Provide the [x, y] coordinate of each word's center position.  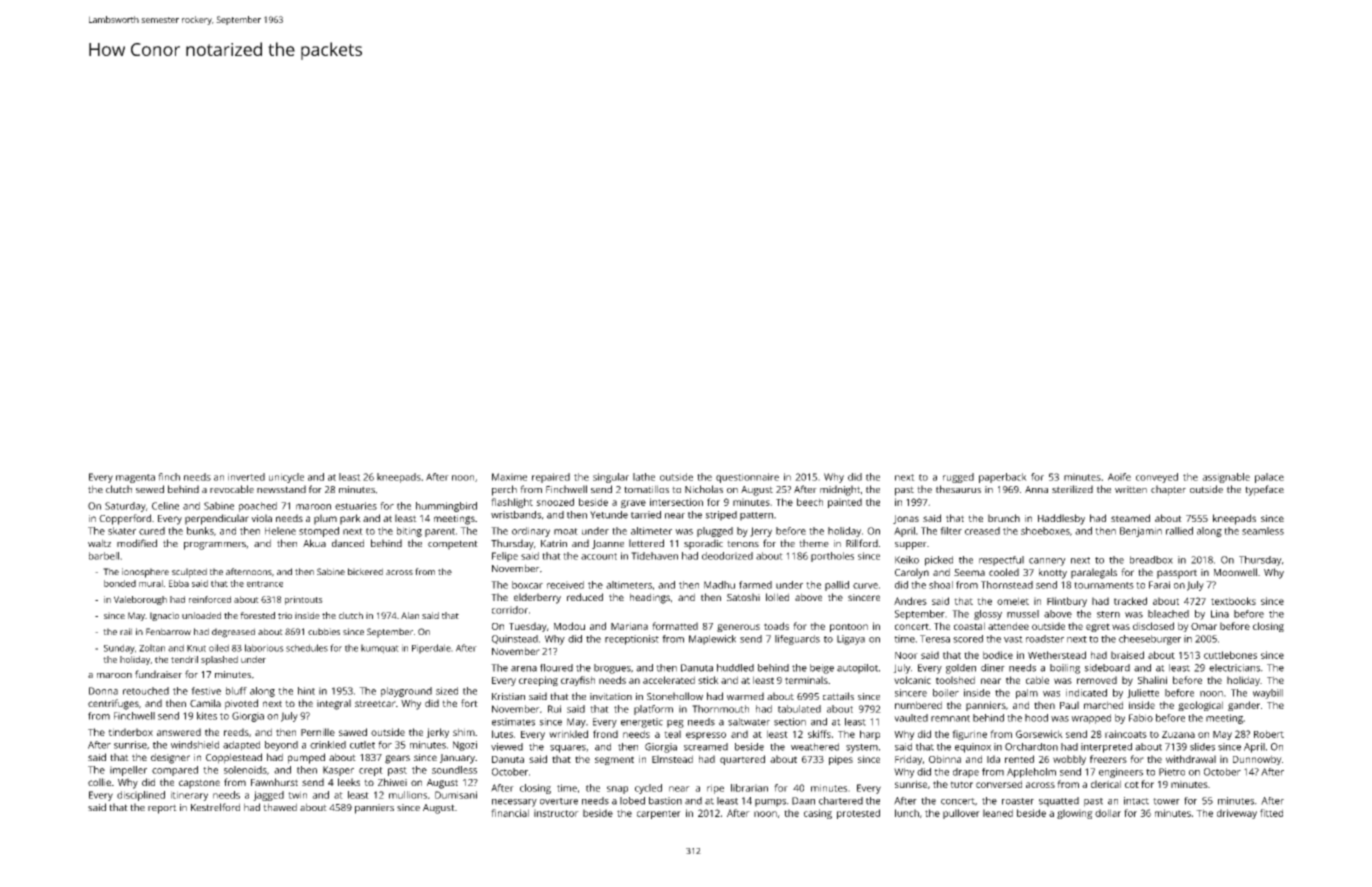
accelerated [669, 680]
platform [653, 710]
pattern [756, 516]
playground [406, 692]
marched [1103, 705]
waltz [99, 543]
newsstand [281, 489]
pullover [961, 814]
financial [510, 813]
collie [99, 782]
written [1131, 489]
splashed [219, 660]
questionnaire [747, 478]
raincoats [1126, 734]
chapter [1168, 490]
